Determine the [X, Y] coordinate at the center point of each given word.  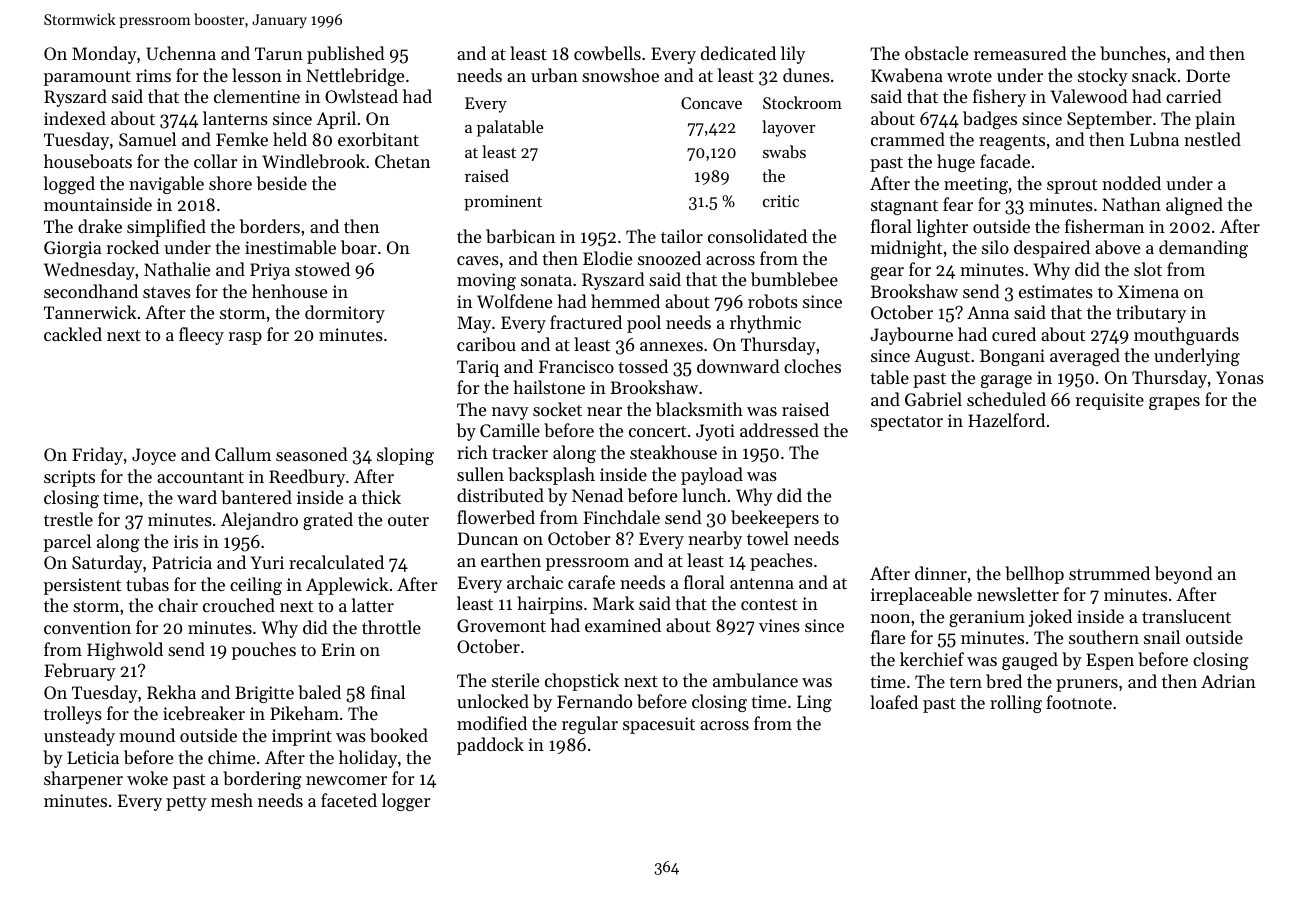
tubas [147, 584]
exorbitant [378, 139]
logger [406, 802]
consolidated [757, 236]
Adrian [1228, 681]
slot [1148, 269]
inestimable [290, 247]
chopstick [582, 682]
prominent [503, 203]
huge [956, 163]
